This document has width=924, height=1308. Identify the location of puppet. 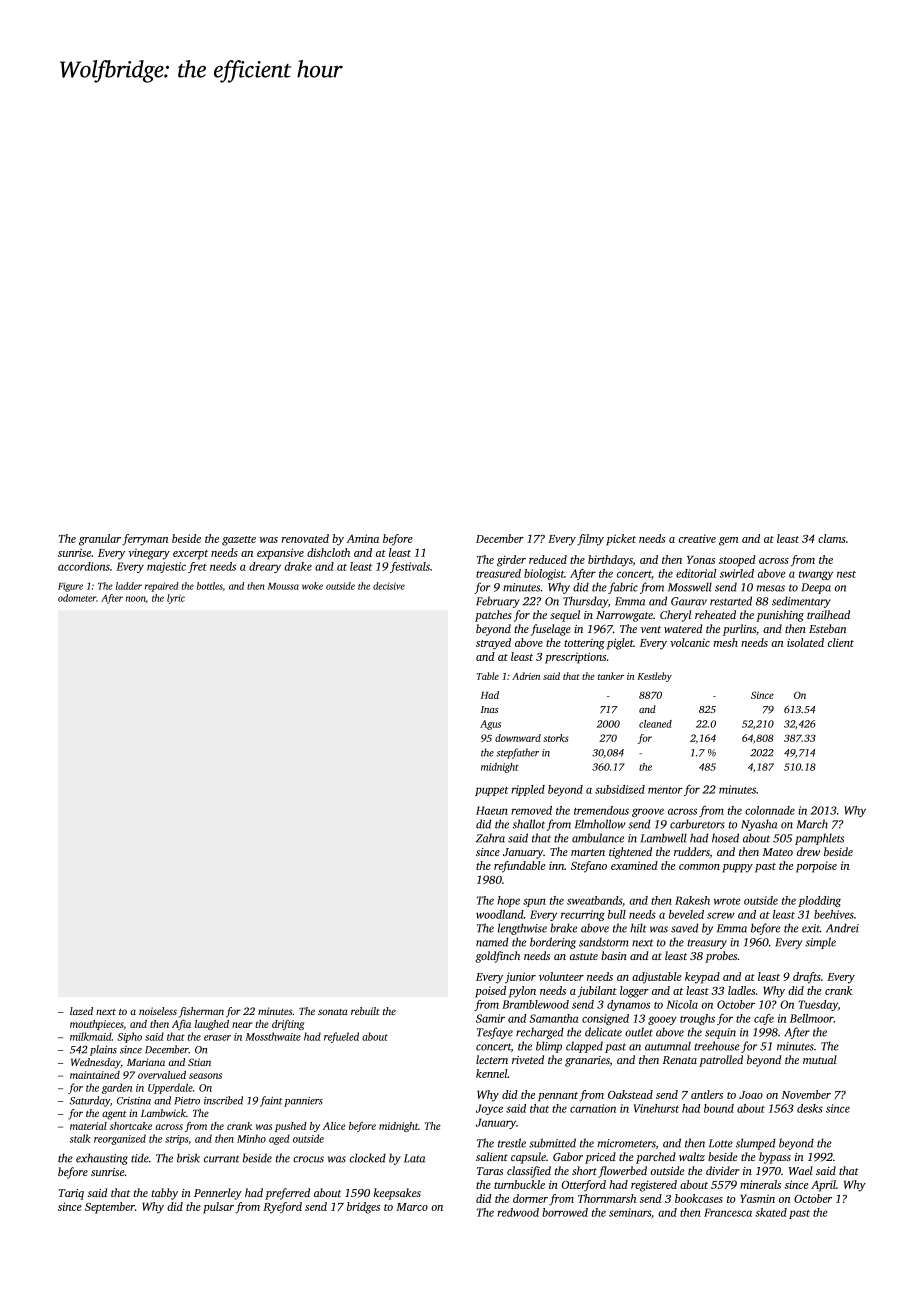
(492, 791).
